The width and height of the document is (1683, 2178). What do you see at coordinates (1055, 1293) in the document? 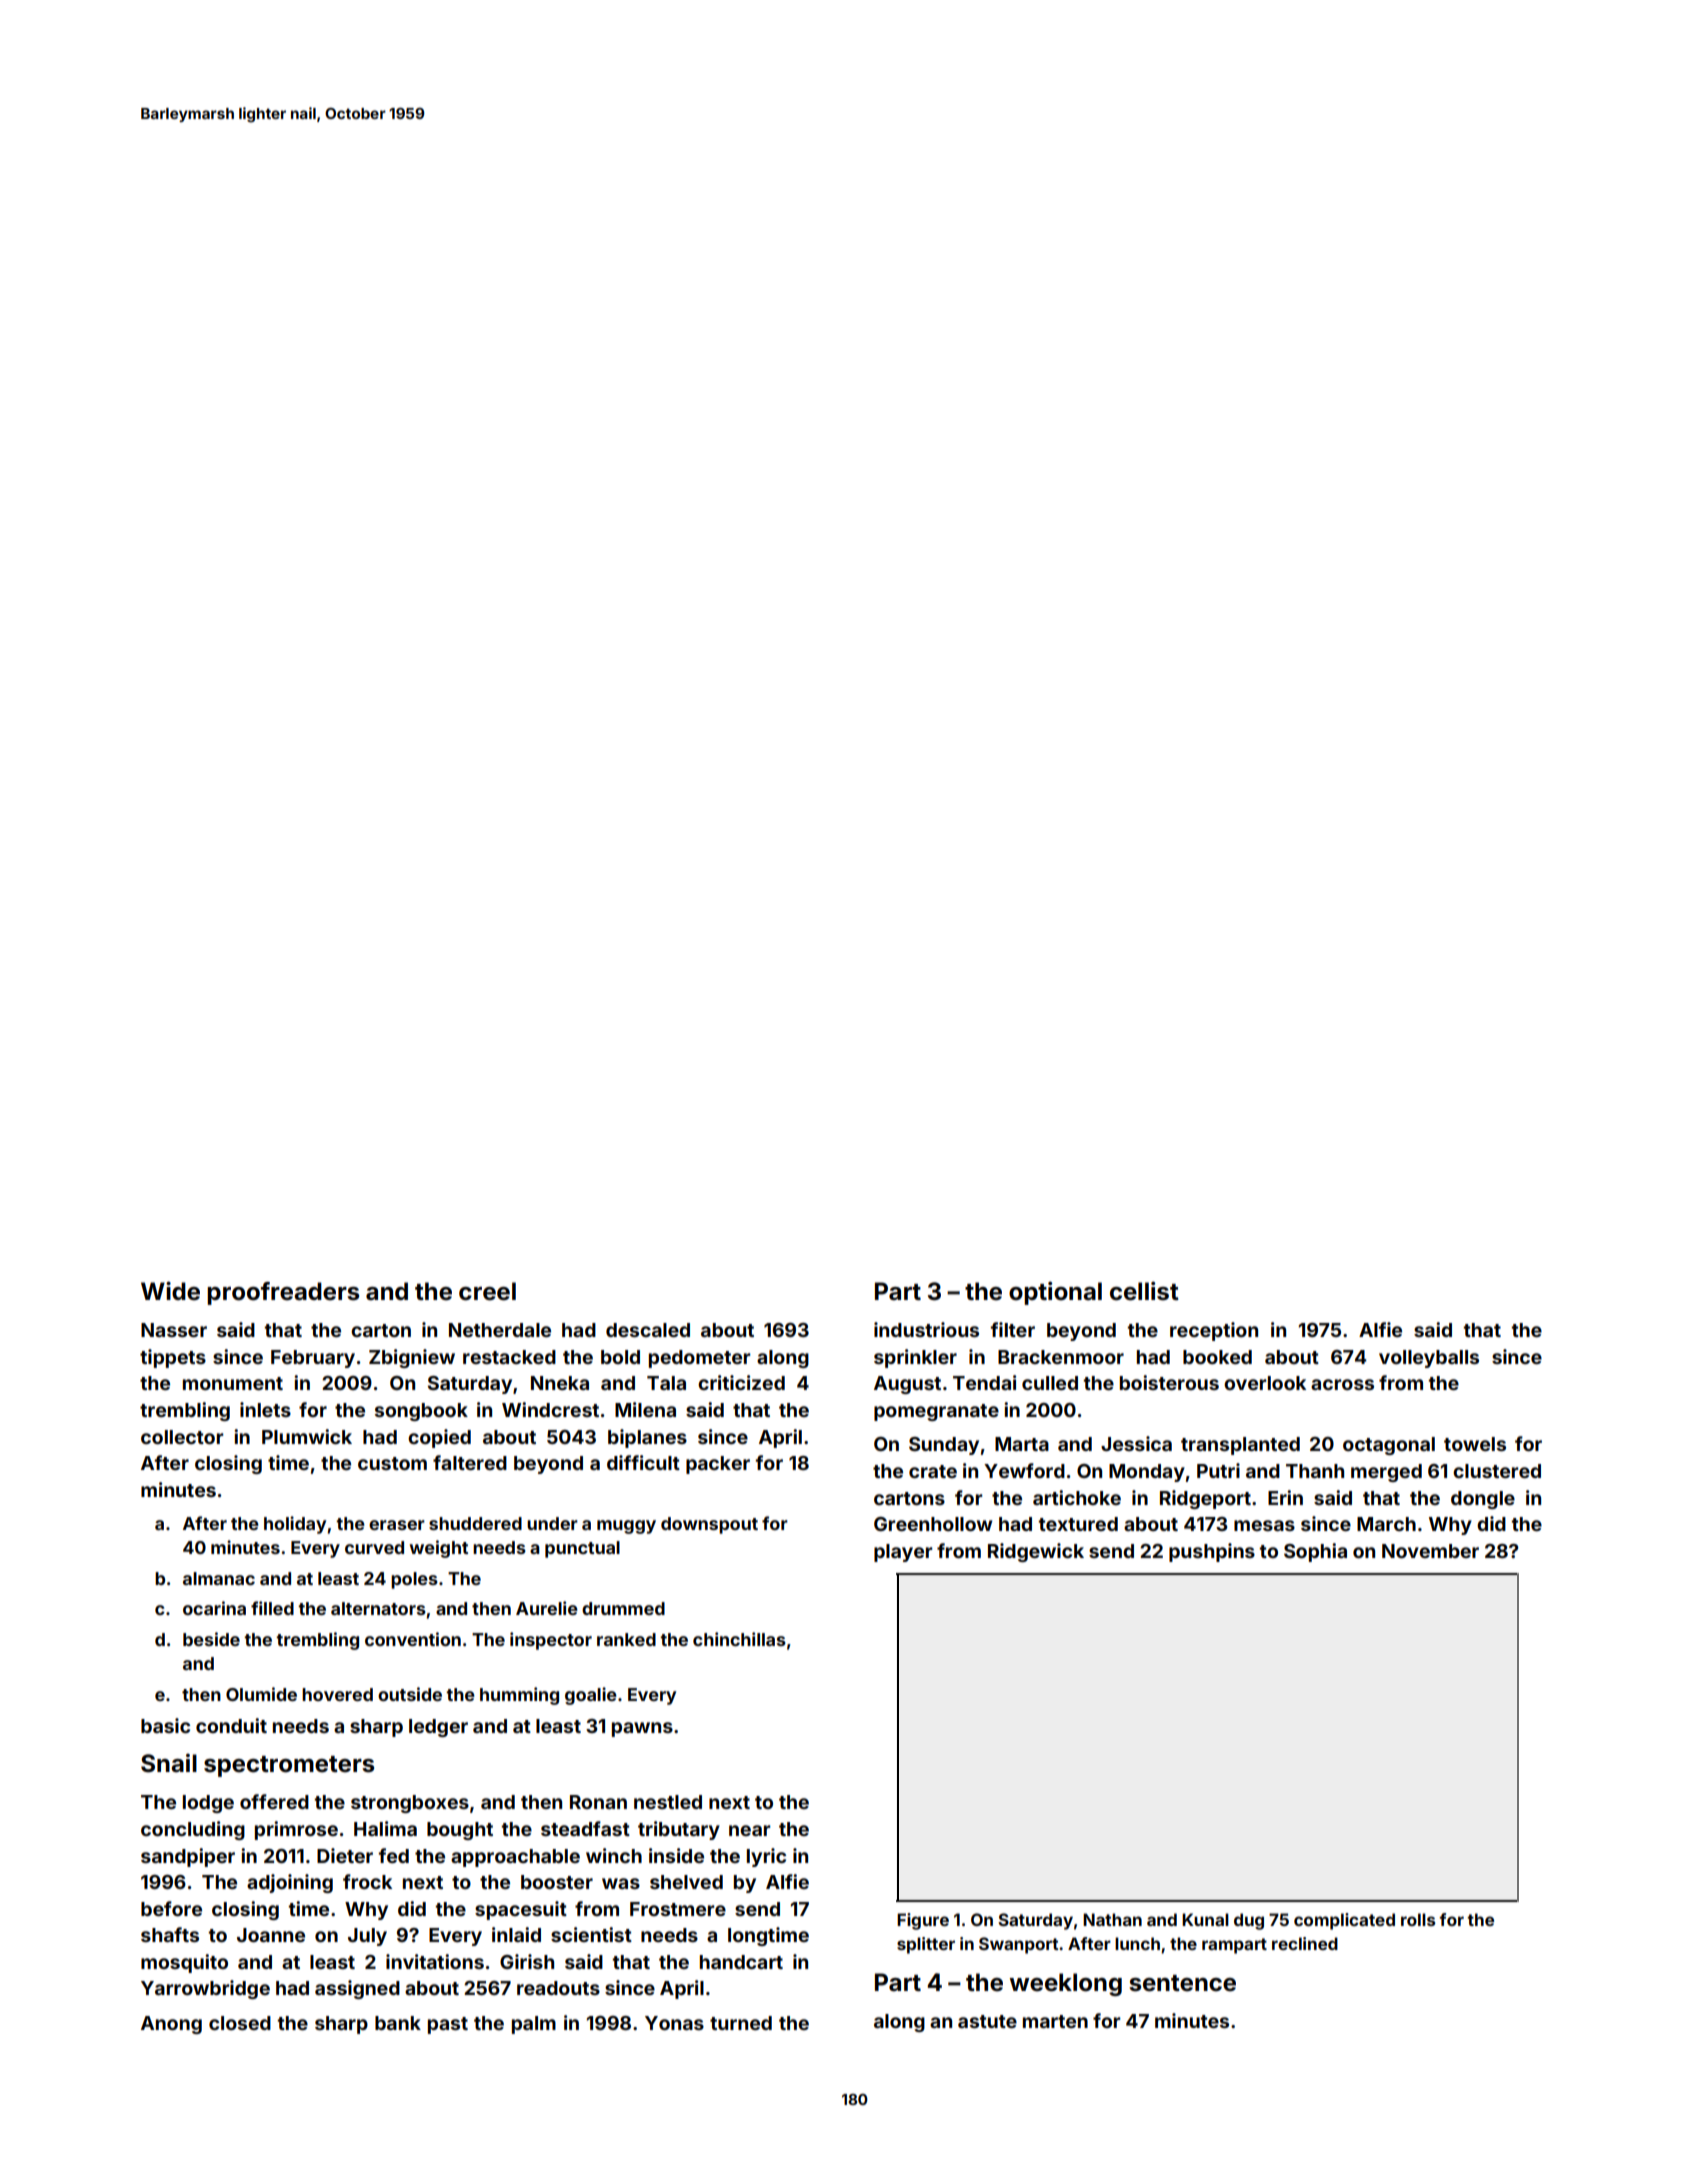
I see `optional` at bounding box center [1055, 1293].
